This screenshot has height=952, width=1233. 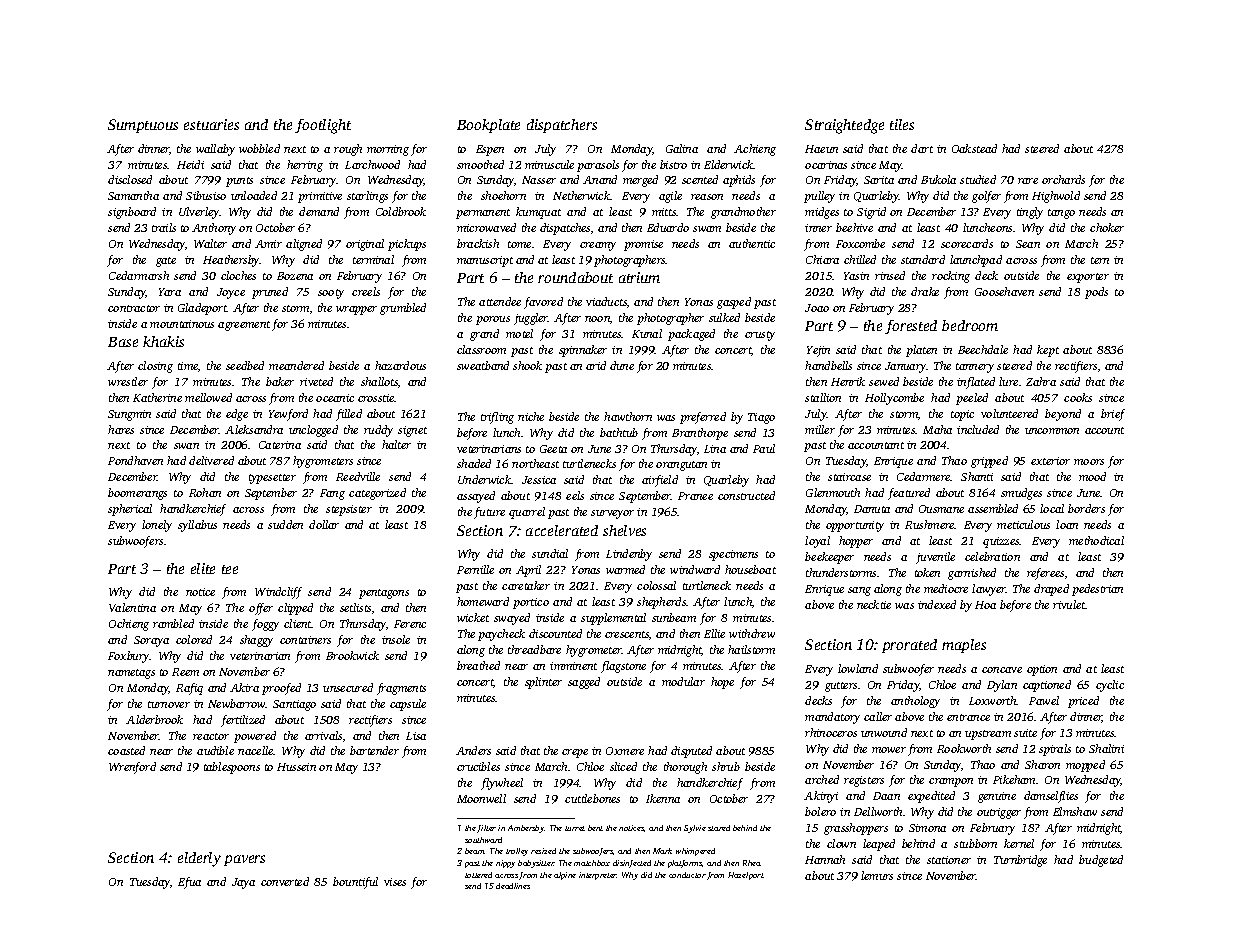 What do you see at coordinates (1113, 415) in the screenshot?
I see `brief` at bounding box center [1113, 415].
